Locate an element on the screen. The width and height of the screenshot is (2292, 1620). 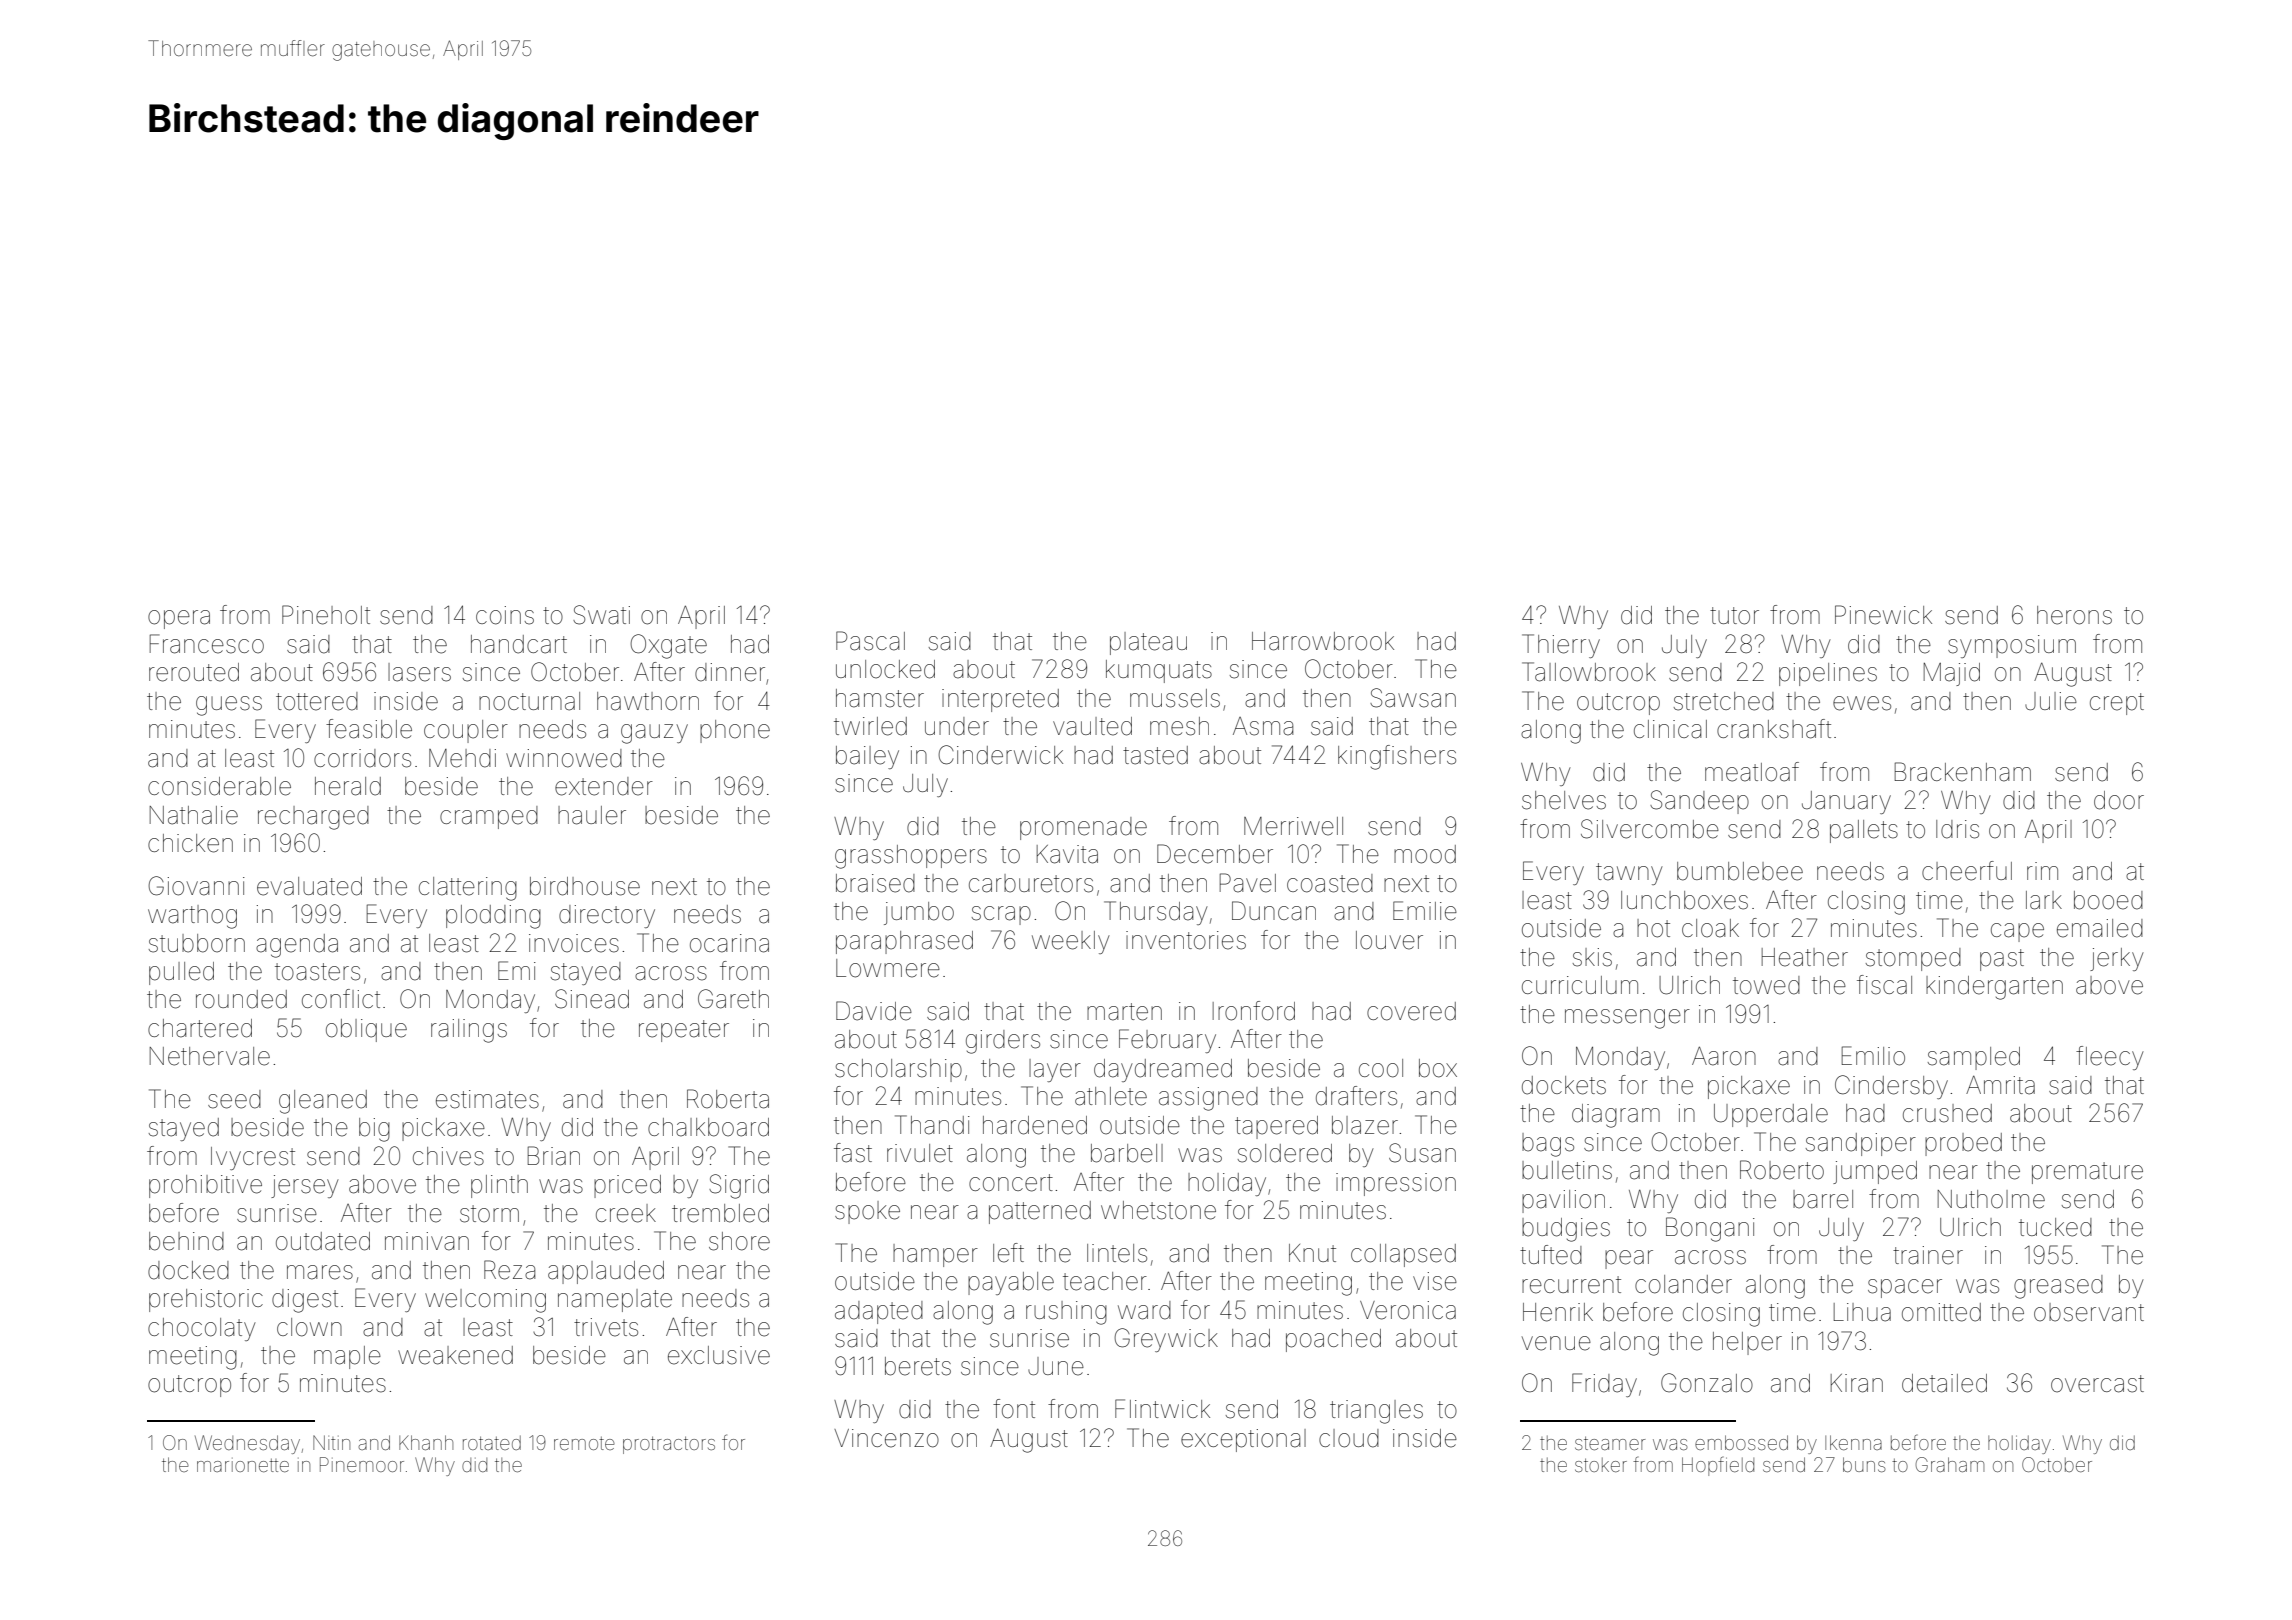
repeater is located at coordinates (684, 1031).
